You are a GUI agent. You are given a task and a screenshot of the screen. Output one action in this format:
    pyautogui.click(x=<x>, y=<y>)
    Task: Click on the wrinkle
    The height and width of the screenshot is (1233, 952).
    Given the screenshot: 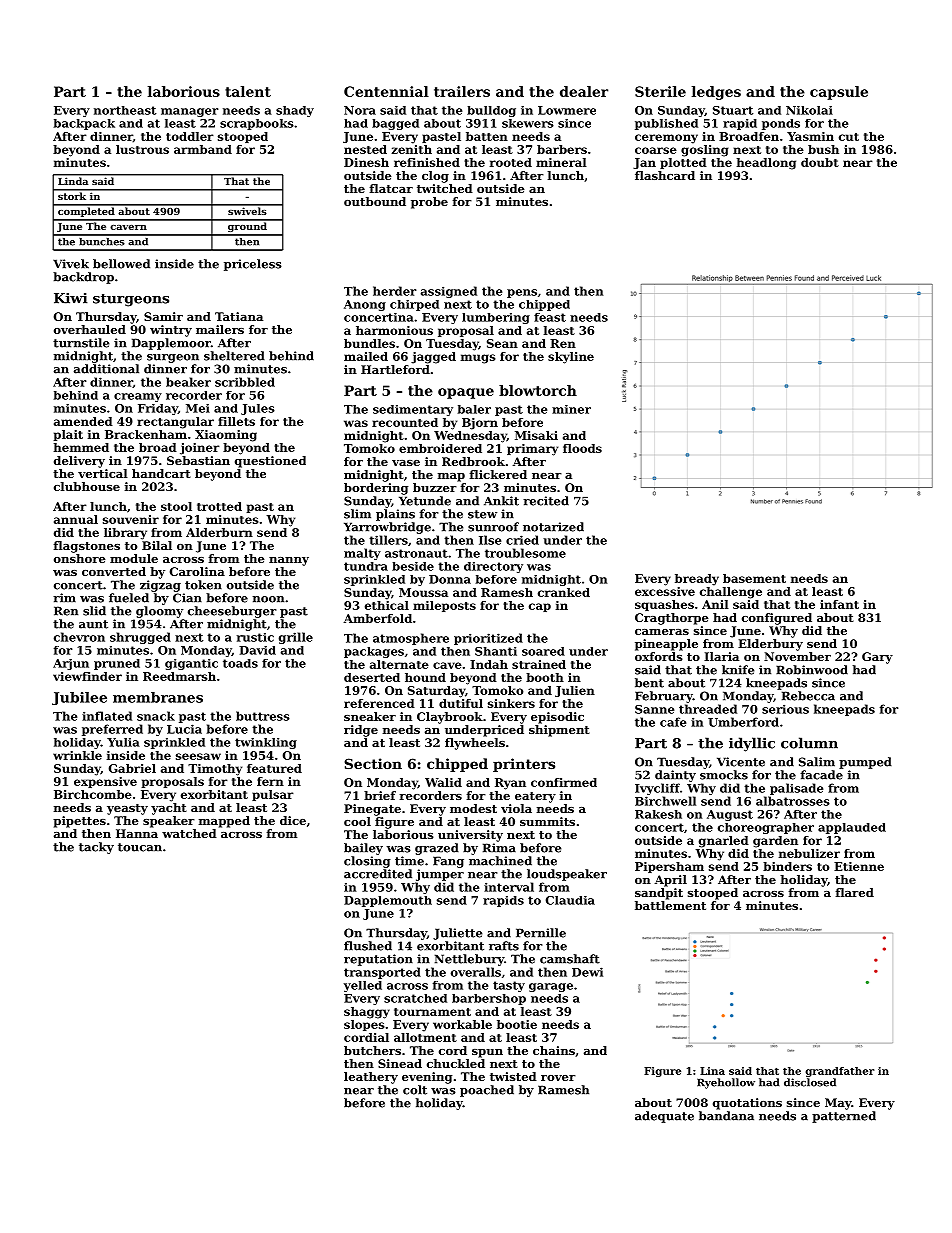 What is the action you would take?
    pyautogui.click(x=77, y=755)
